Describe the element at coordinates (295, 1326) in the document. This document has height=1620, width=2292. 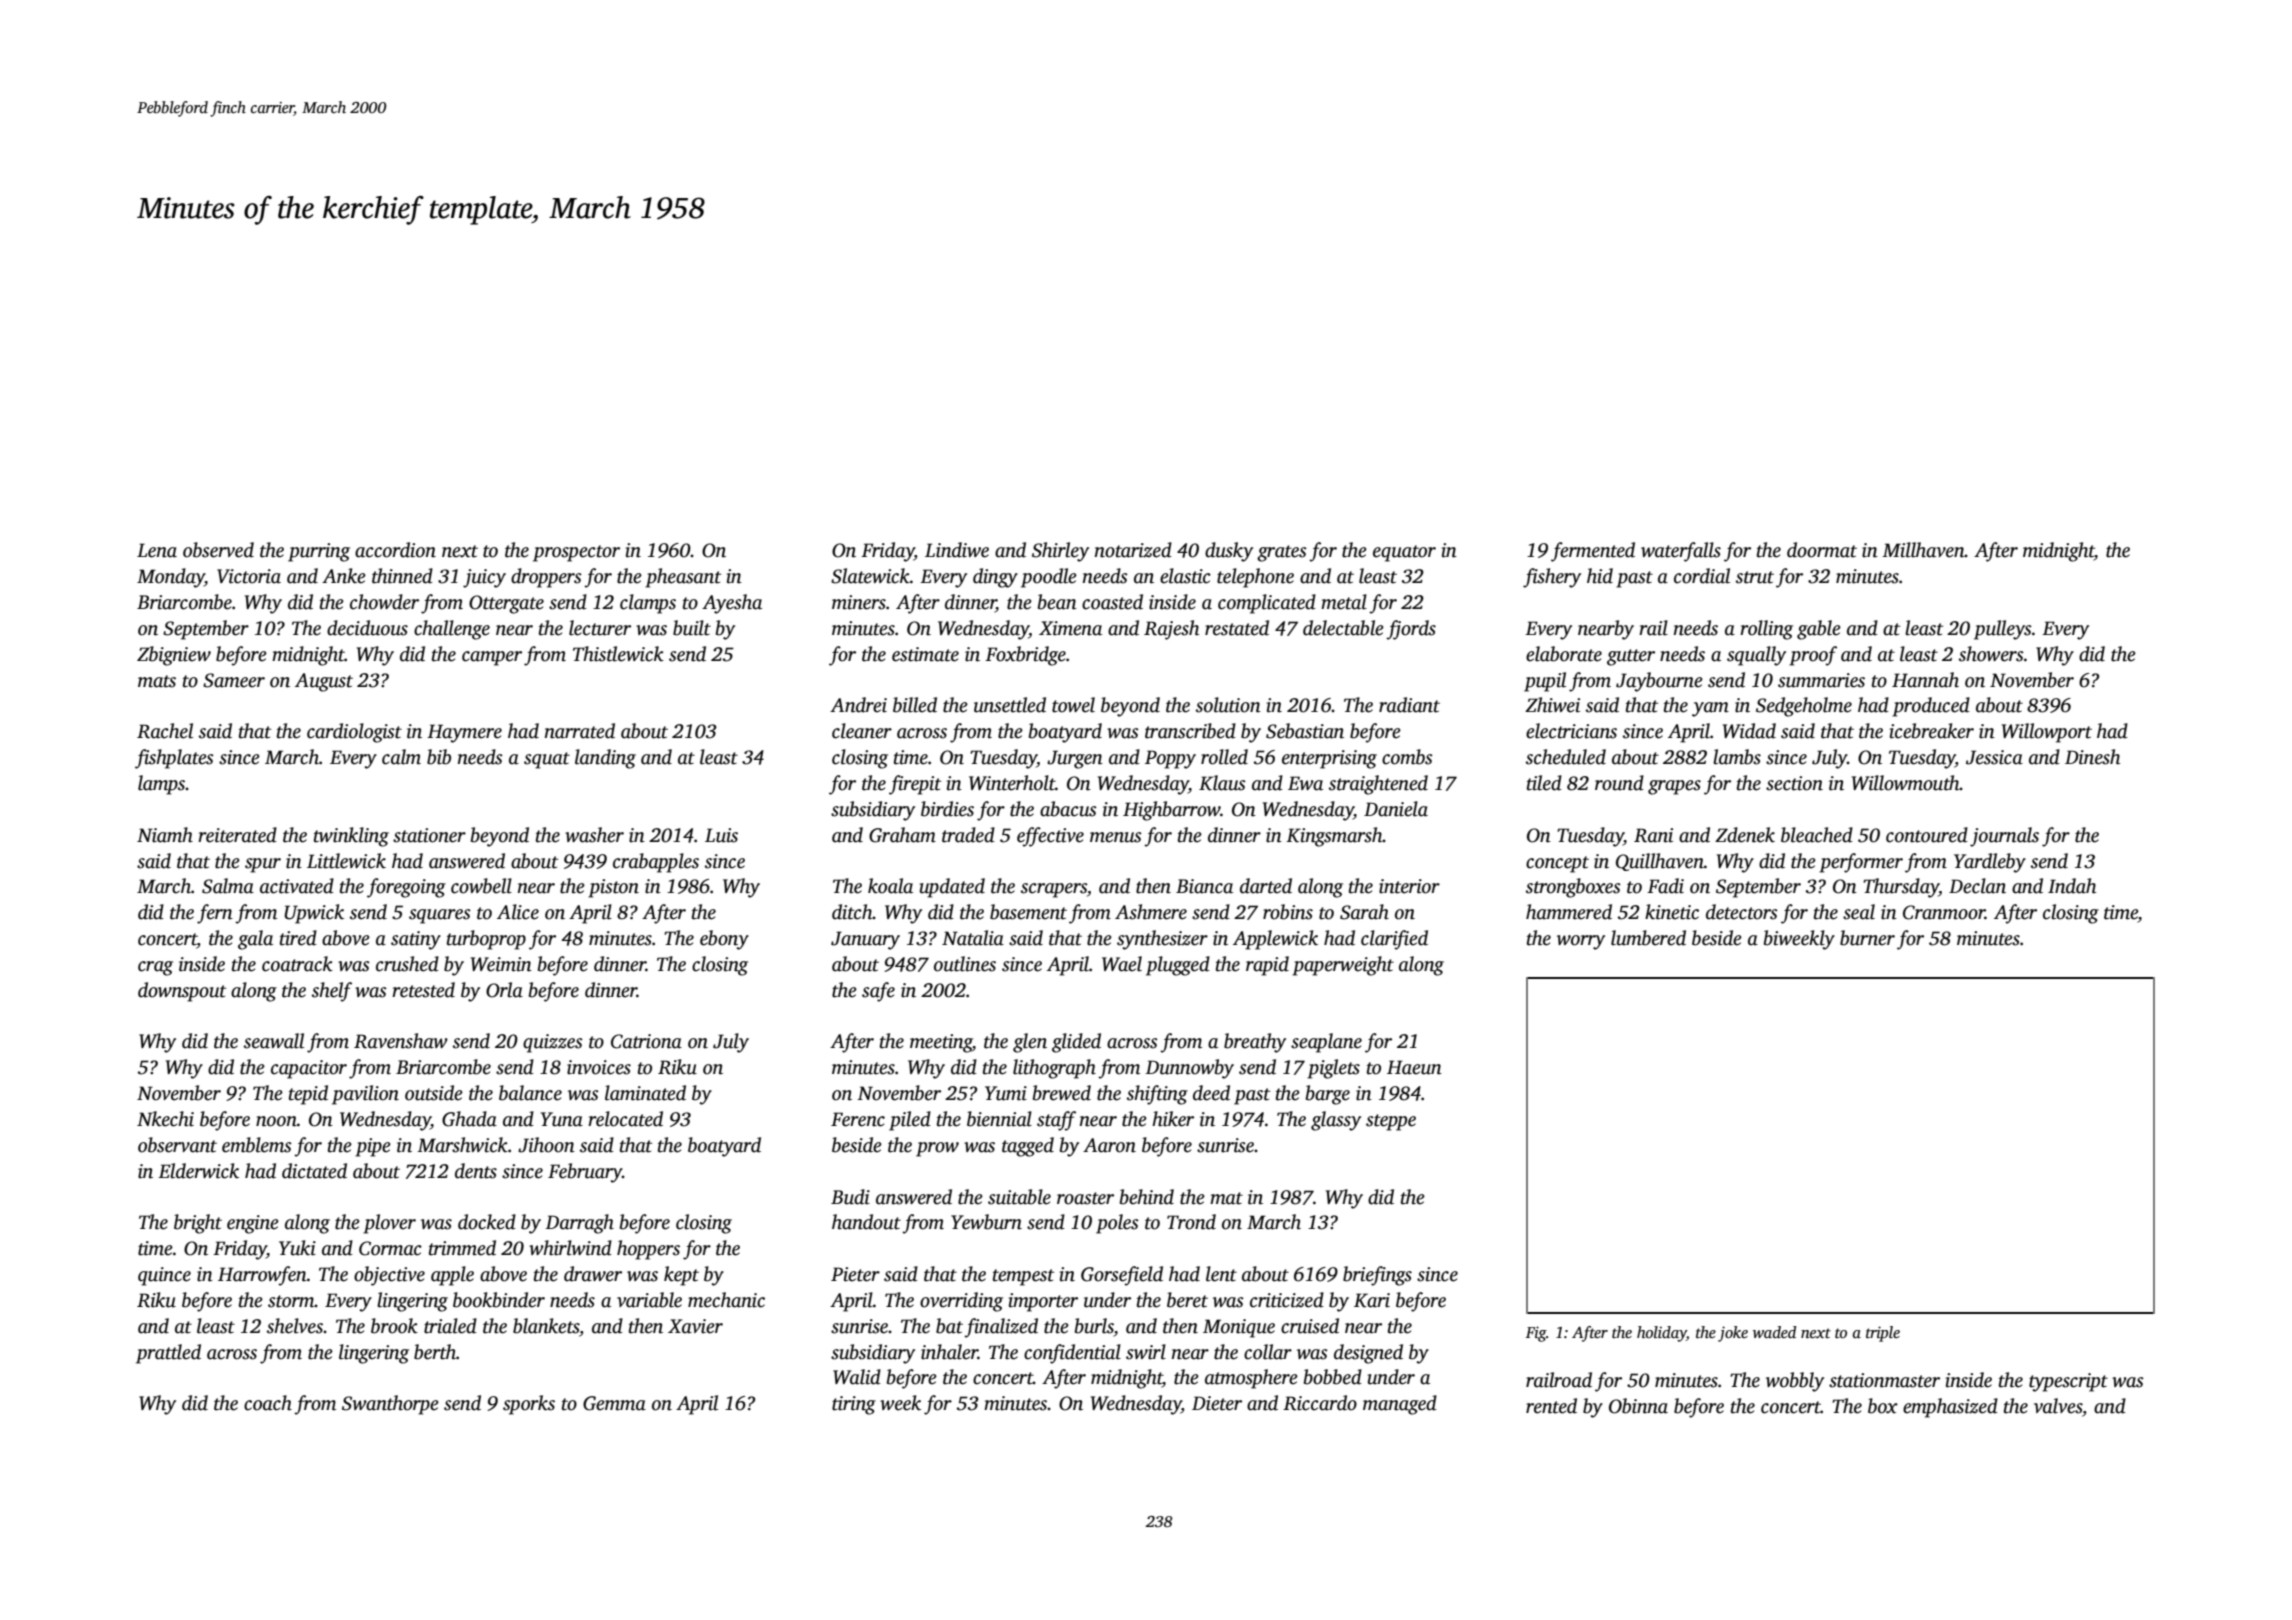
I see `shelves` at that location.
